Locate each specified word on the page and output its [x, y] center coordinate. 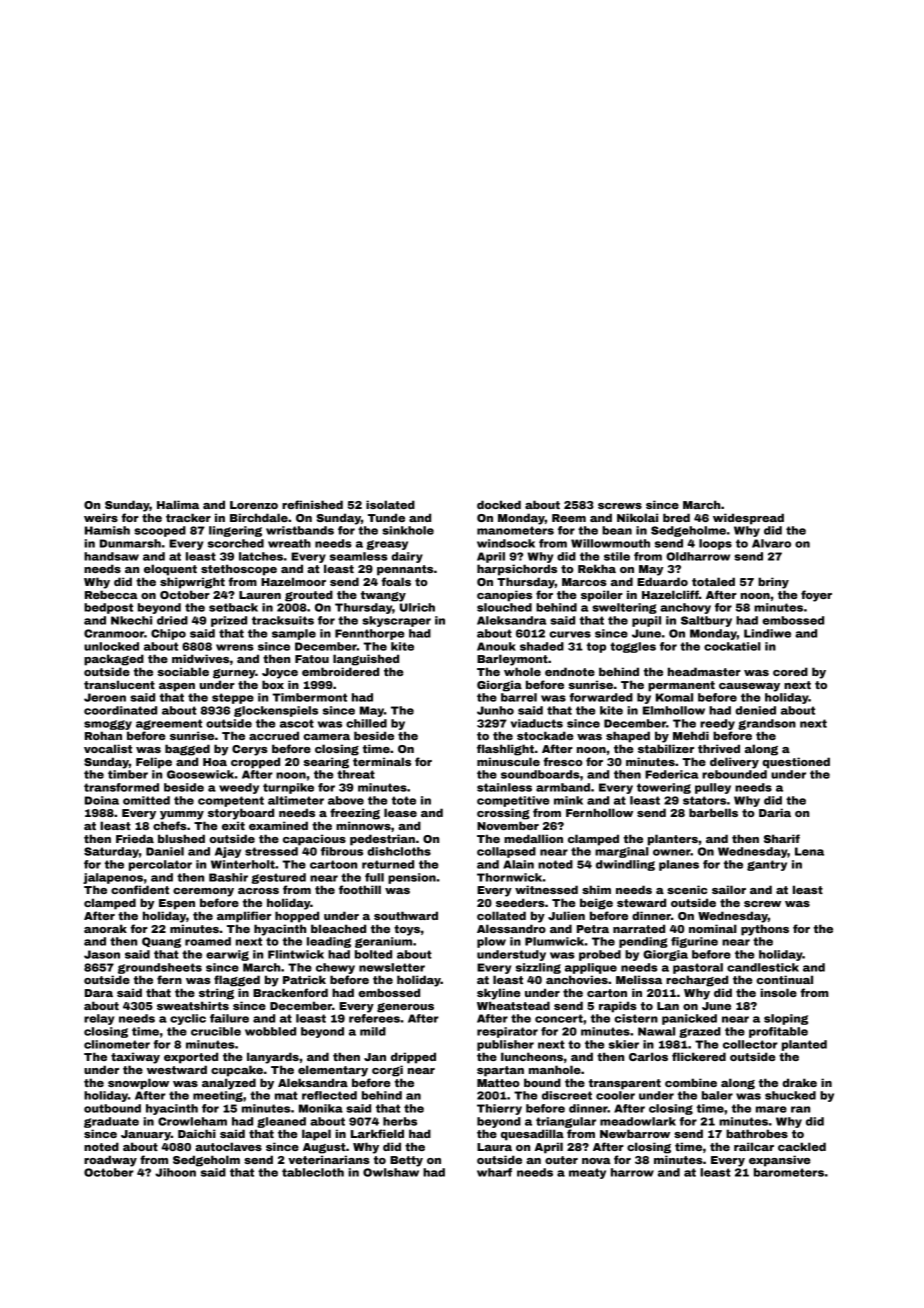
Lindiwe [767, 633]
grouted [309, 596]
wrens [235, 647]
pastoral [698, 968]
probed [600, 955]
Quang [161, 942]
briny [773, 583]
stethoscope [239, 570]
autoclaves [228, 1146]
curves [570, 634]
